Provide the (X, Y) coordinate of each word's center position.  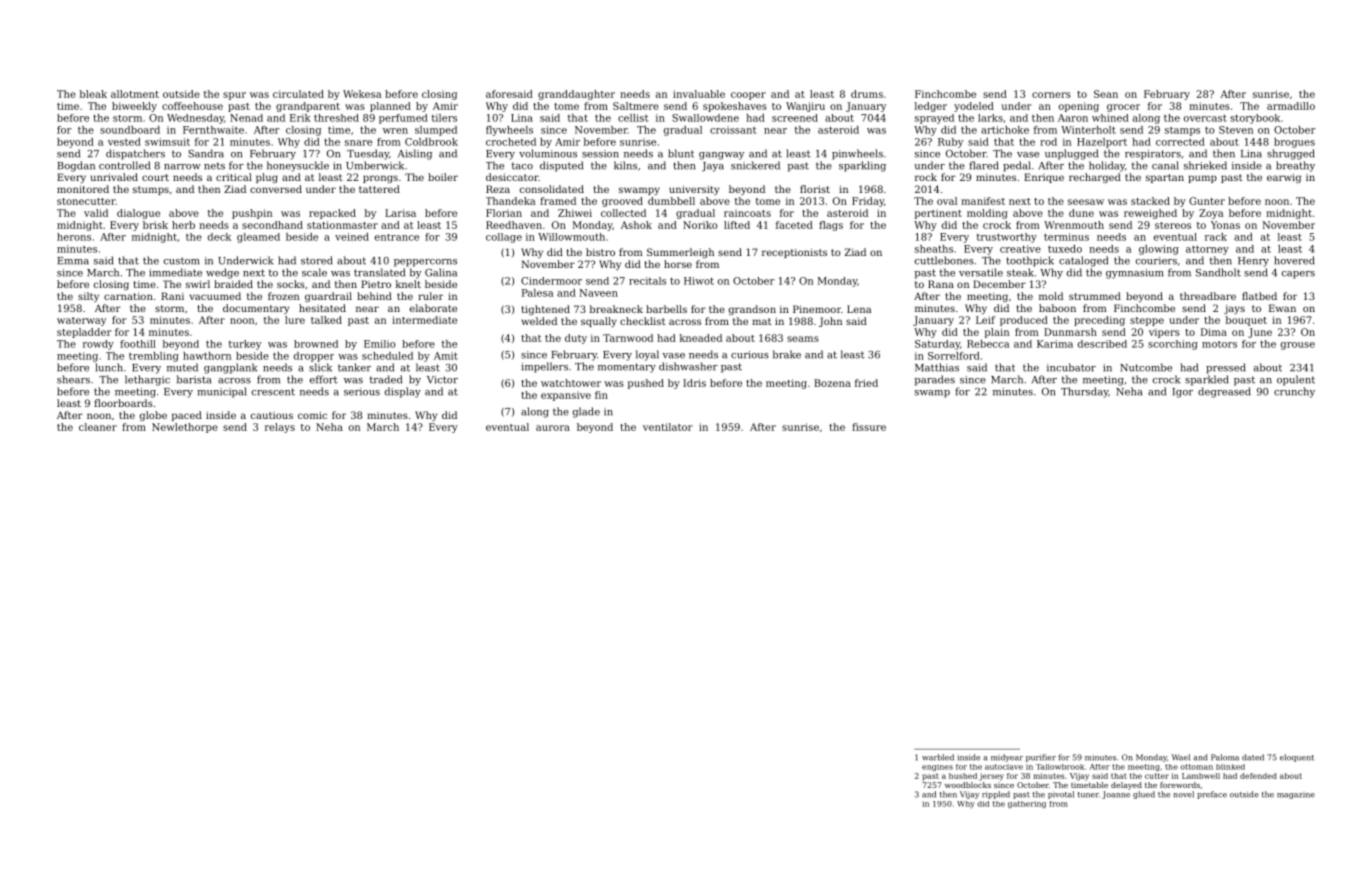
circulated (298, 94)
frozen (283, 296)
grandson (752, 310)
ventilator (668, 427)
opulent (1296, 380)
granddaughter (576, 95)
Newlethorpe (185, 428)
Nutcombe (1146, 367)
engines (937, 768)
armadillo (1291, 106)
